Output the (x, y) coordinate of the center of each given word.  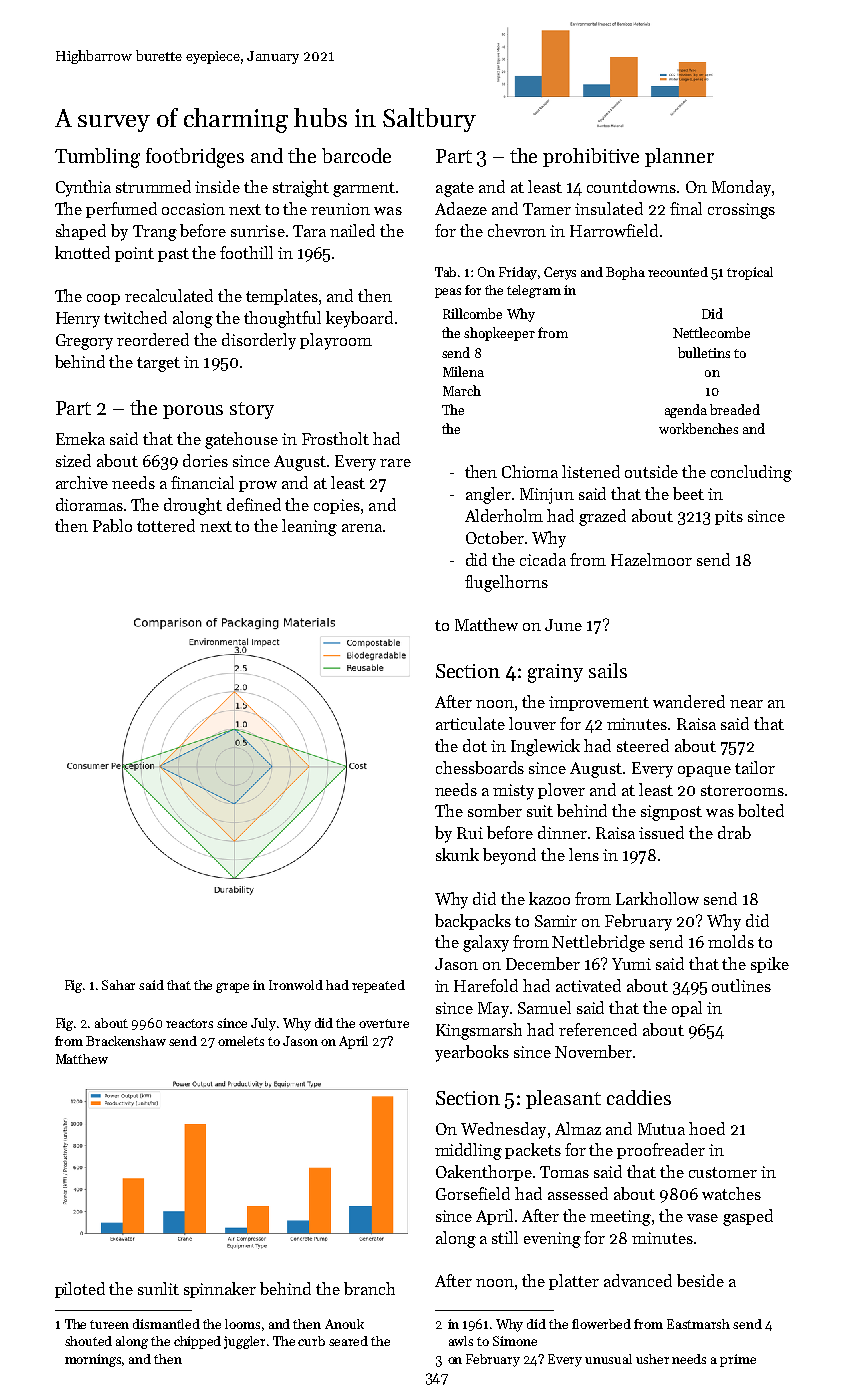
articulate (470, 723)
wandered (689, 701)
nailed (352, 230)
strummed (153, 186)
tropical (750, 273)
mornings (94, 1360)
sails (608, 670)
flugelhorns (506, 583)
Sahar (118, 985)
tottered (166, 525)
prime (738, 1360)
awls (461, 1341)
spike (770, 965)
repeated (378, 986)
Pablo (112, 525)
